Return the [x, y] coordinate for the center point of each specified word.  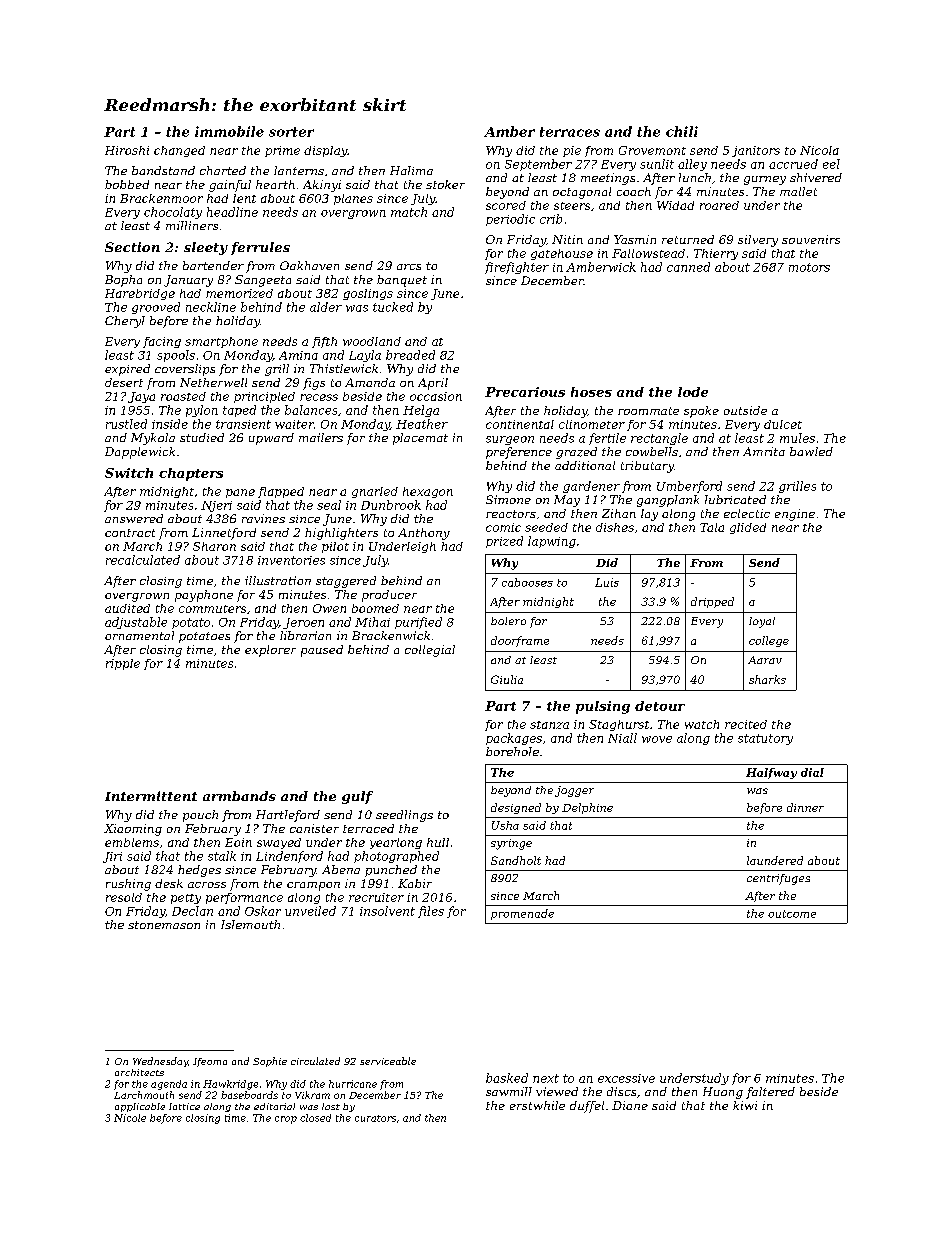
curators [375, 1118]
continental [520, 424]
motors [809, 267]
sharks [767, 679]
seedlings [404, 816]
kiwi [745, 1105]
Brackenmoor [161, 198]
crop [286, 1120]
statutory [765, 739]
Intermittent [151, 796]
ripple [123, 664]
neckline [211, 307]
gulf [357, 797]
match [409, 212]
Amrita [764, 451]
